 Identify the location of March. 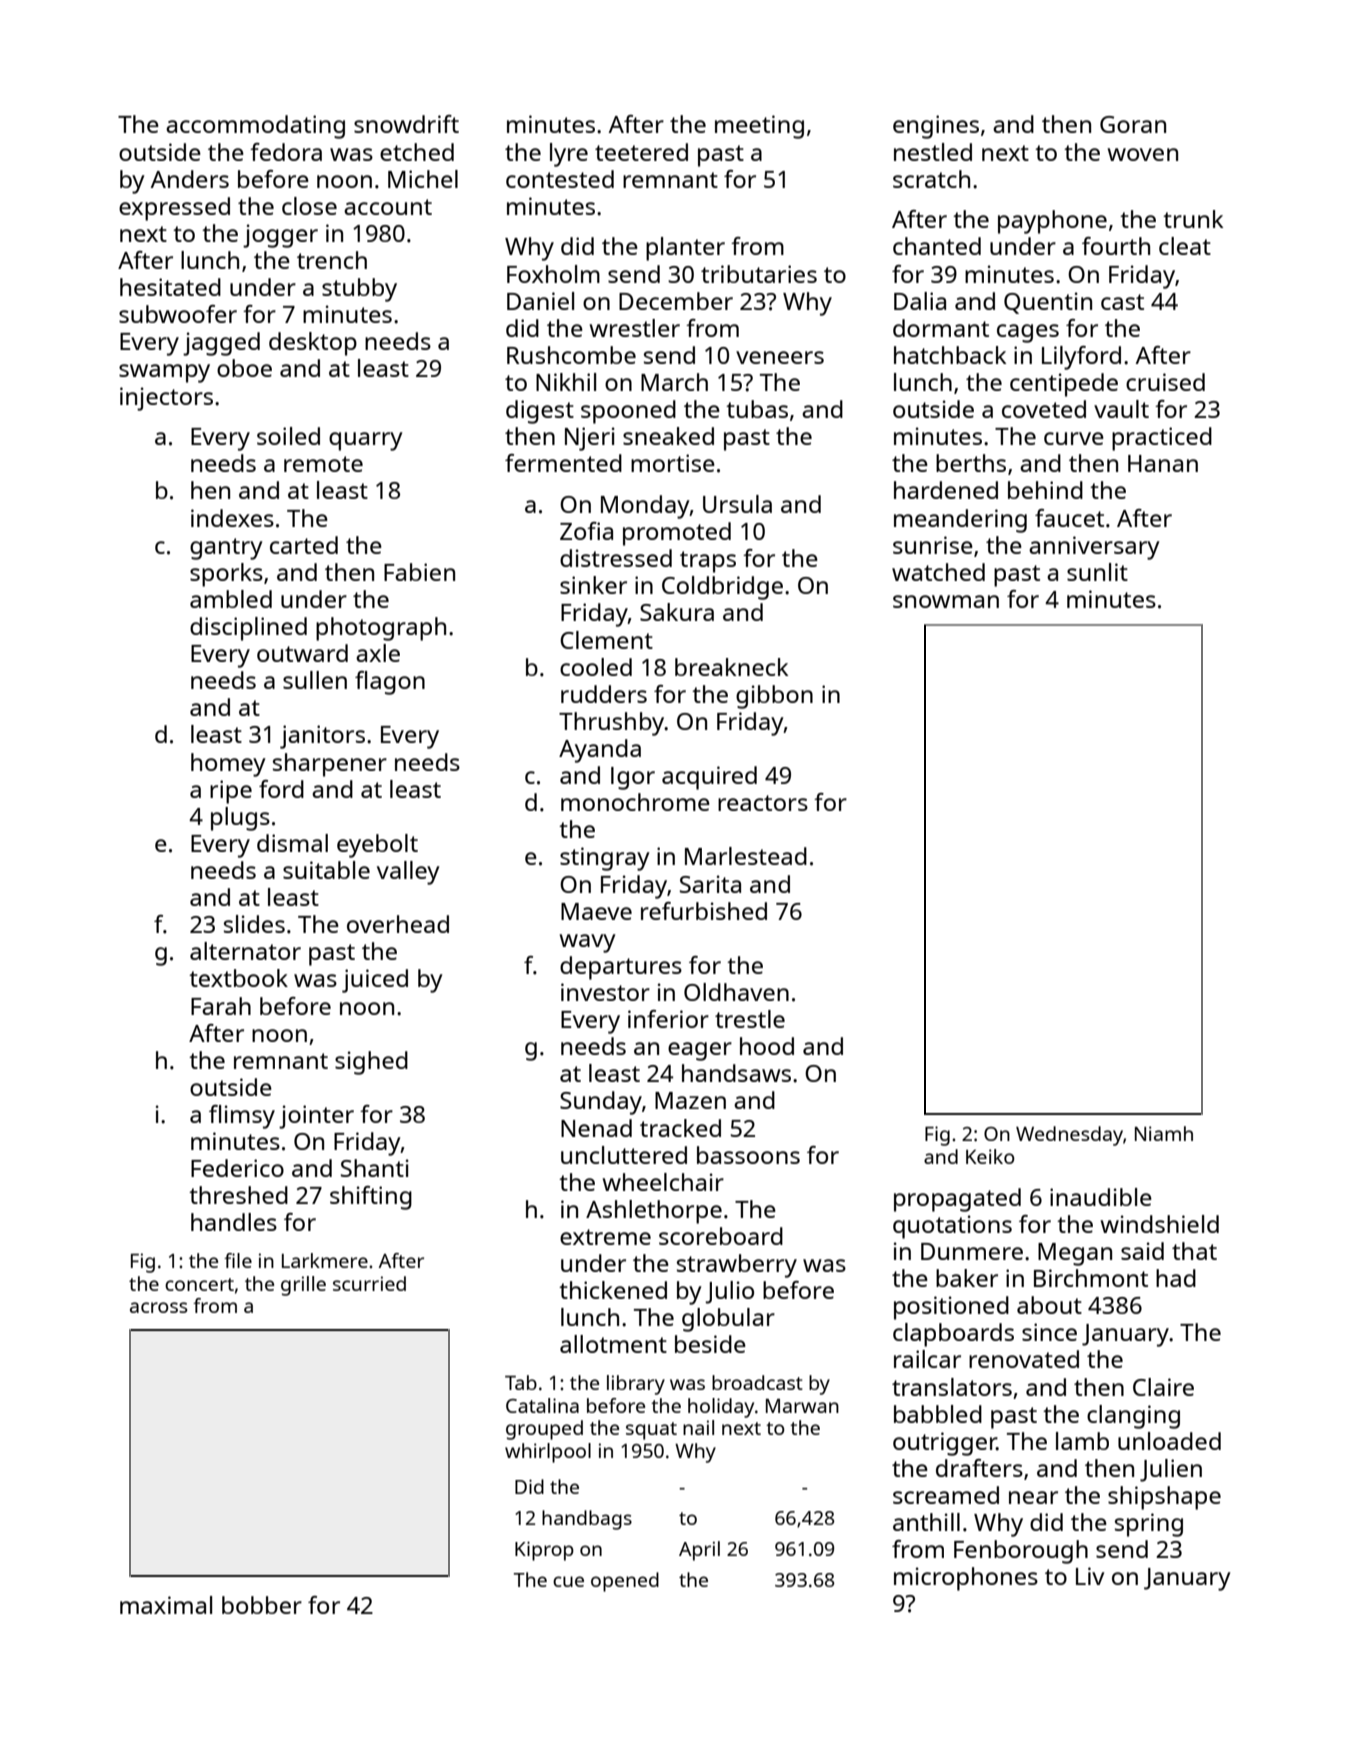
(674, 382).
